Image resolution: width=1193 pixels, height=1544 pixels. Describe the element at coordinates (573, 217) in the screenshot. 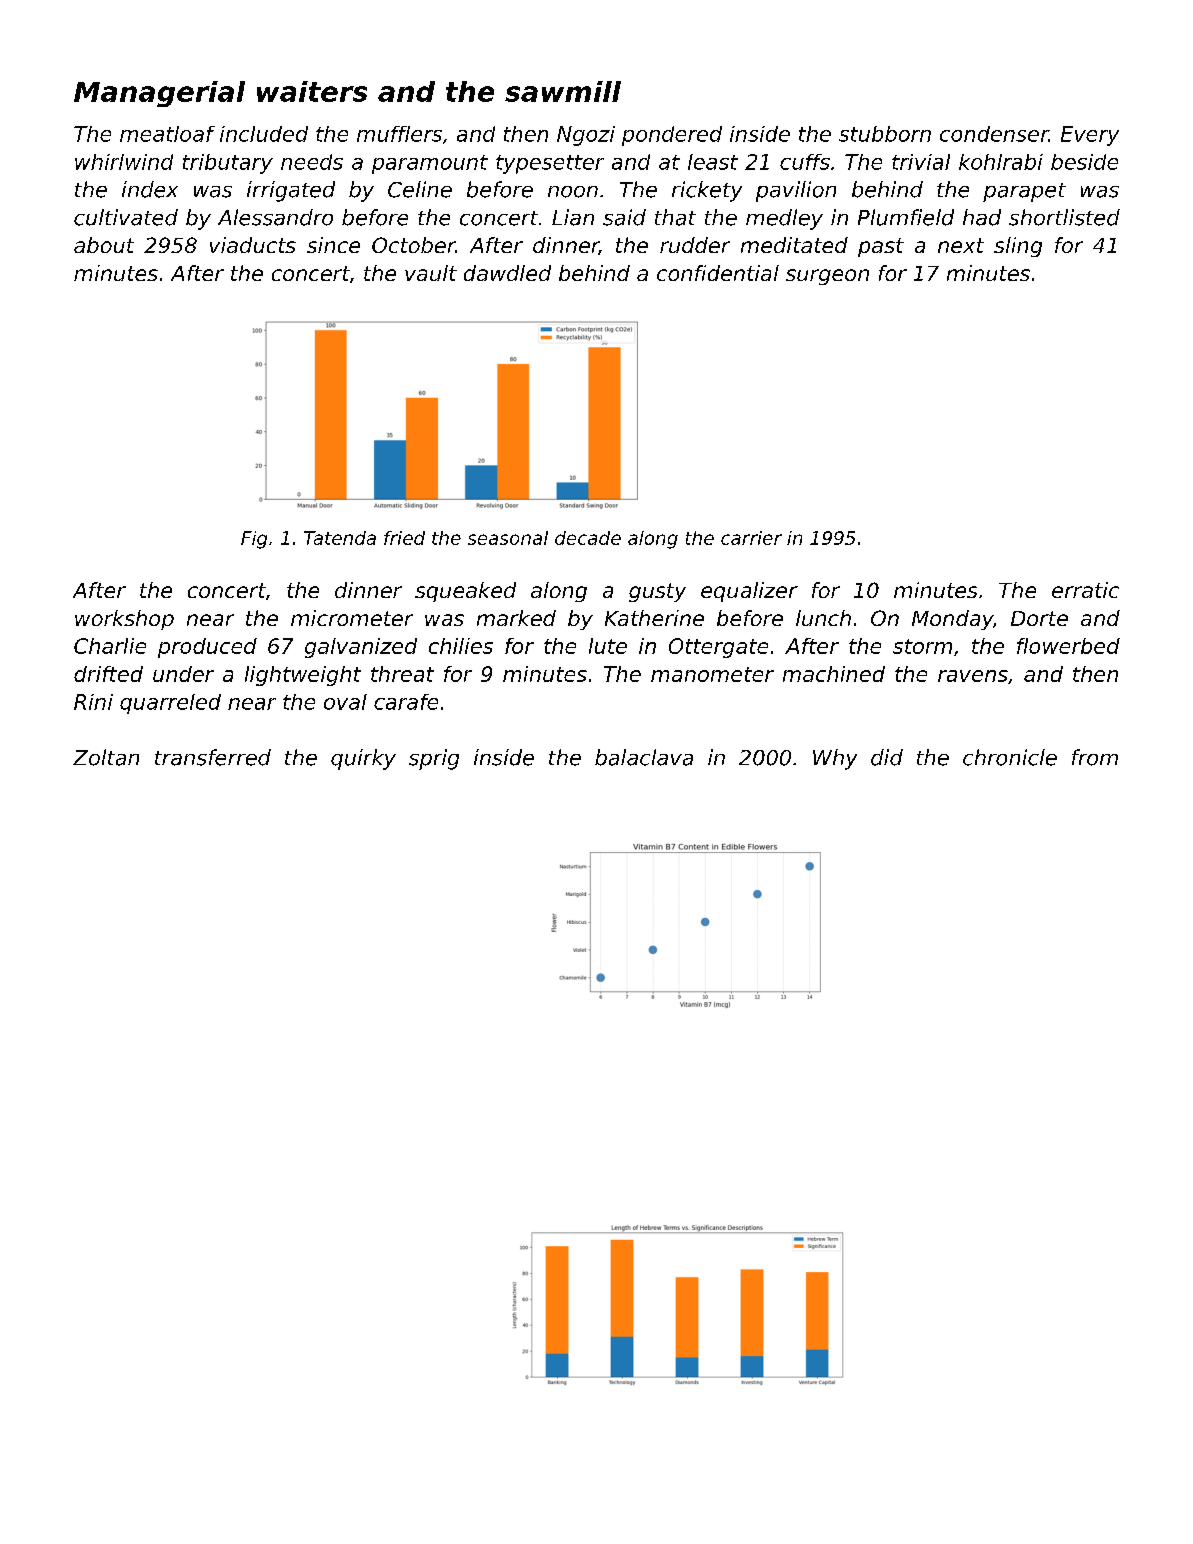

I see `Lian` at that location.
